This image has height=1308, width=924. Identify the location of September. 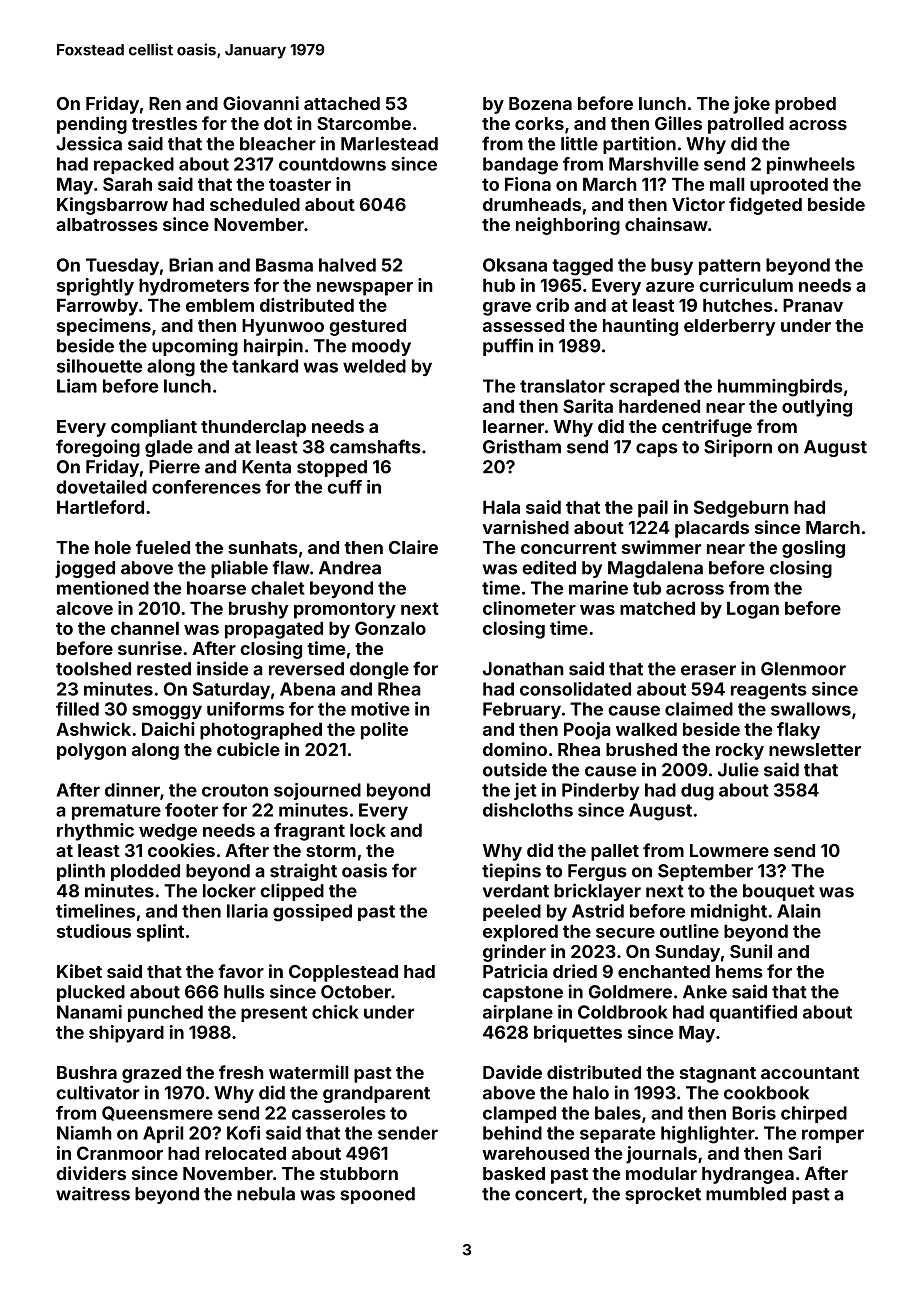
(705, 872).
